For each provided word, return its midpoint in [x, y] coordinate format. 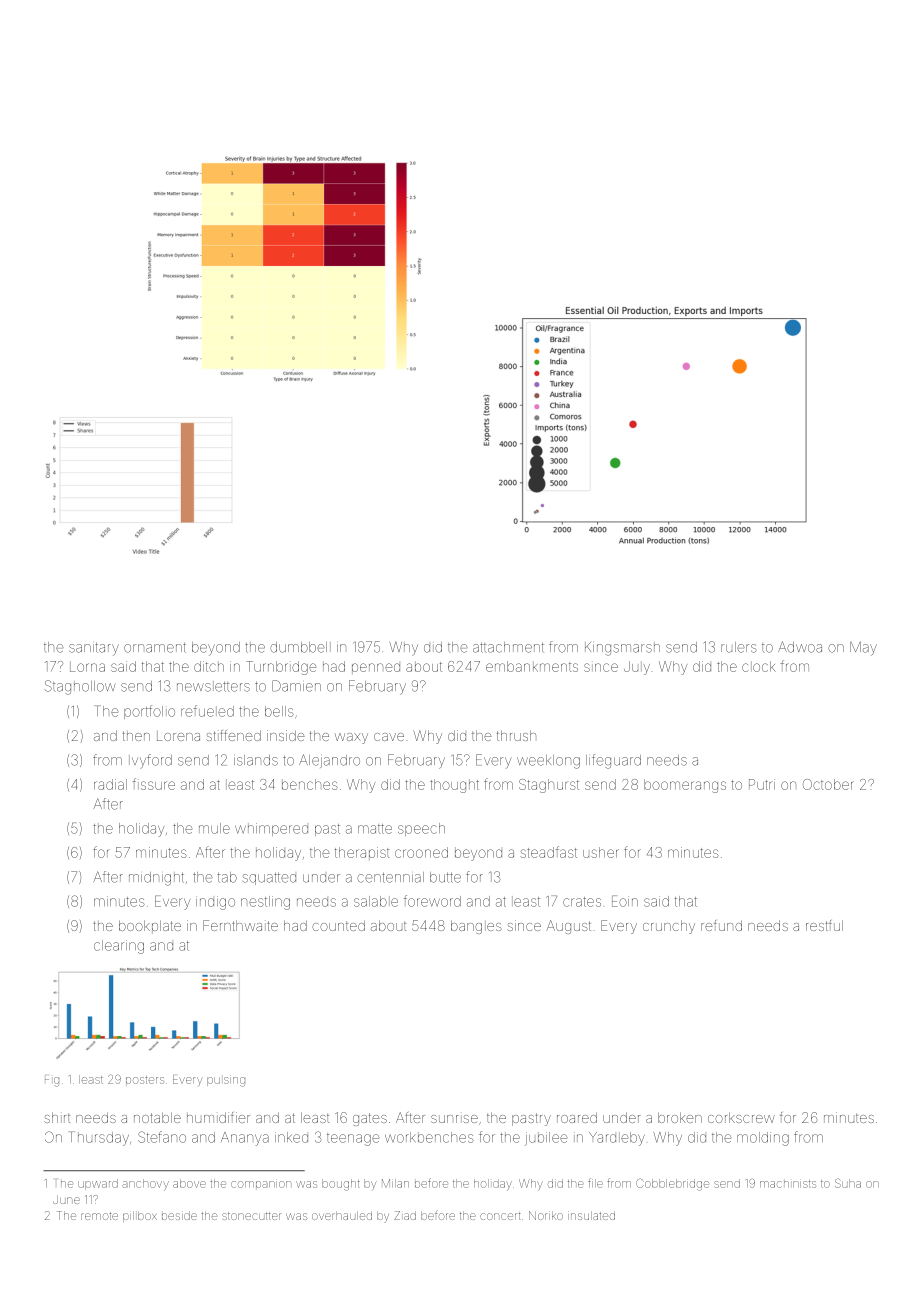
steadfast [548, 852]
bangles [476, 927]
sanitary [94, 649]
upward [98, 1184]
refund [721, 925]
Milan [395, 1183]
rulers [739, 647]
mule [214, 828]
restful [824, 925]
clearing [119, 947]
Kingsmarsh [622, 649]
